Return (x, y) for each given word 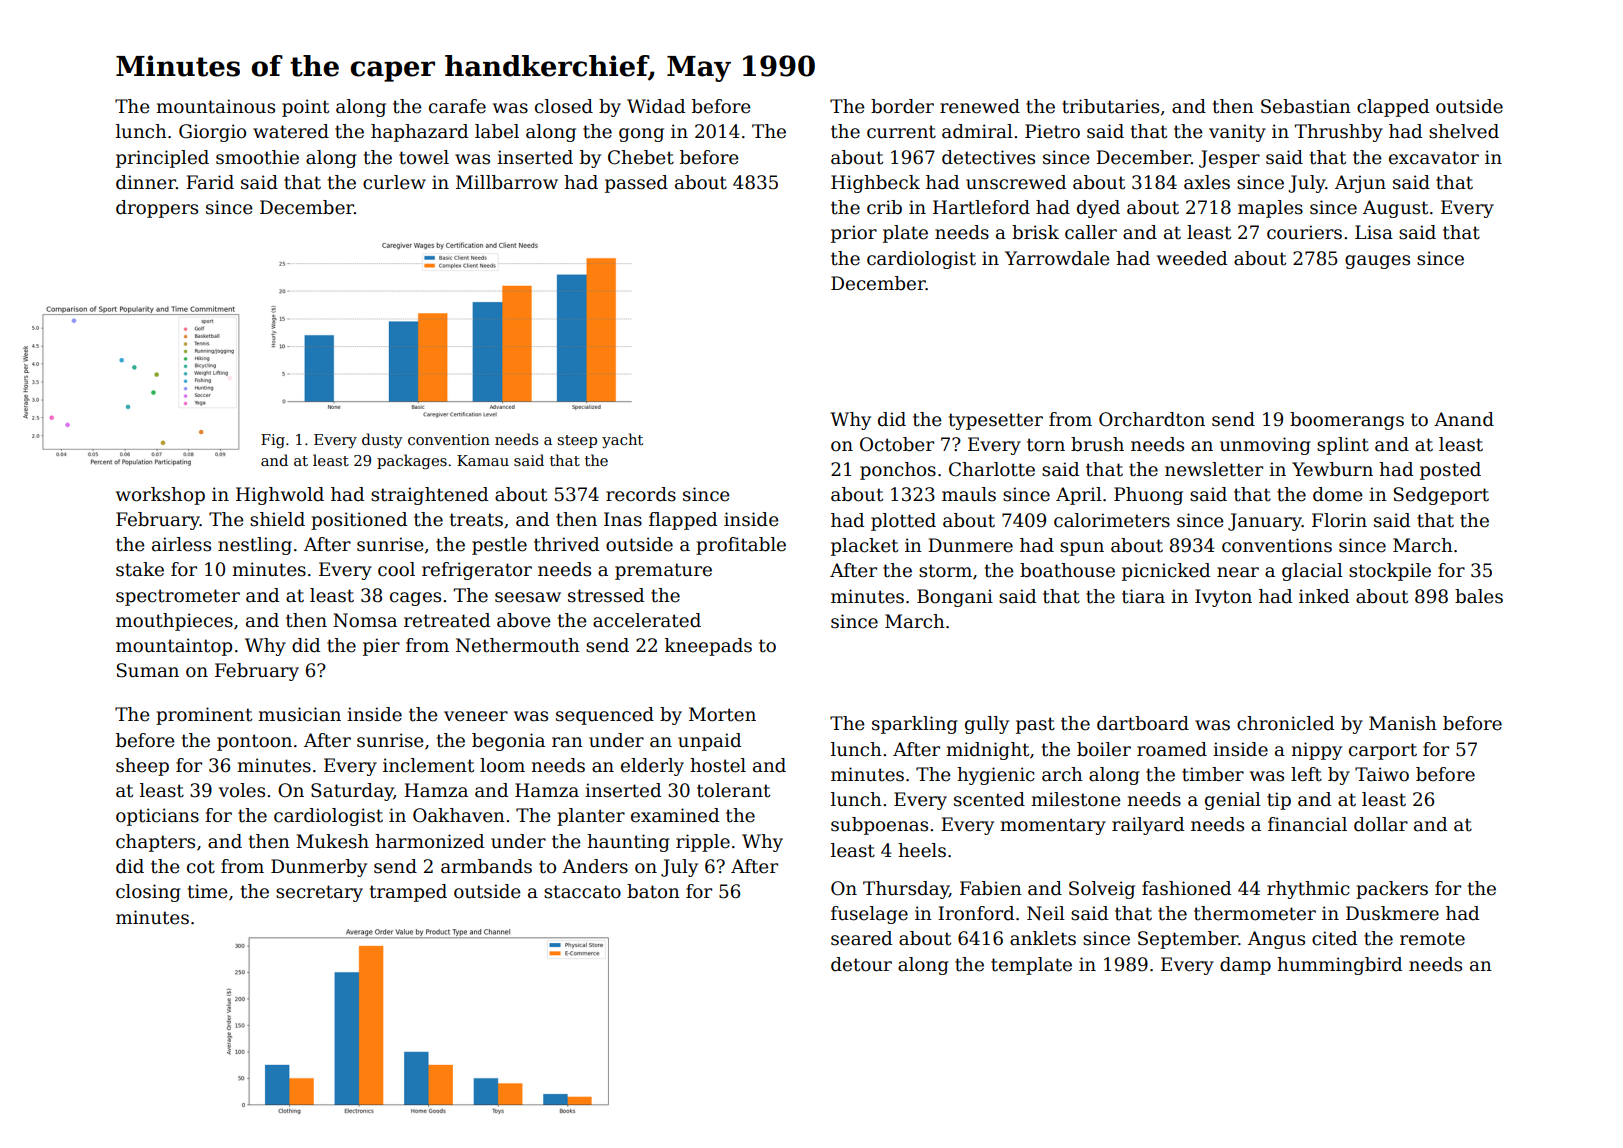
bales (1479, 596)
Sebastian (1306, 106)
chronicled (1285, 723)
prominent (204, 716)
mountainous (215, 106)
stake (140, 569)
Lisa (1374, 232)
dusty (382, 440)
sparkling (915, 725)
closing (148, 893)
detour (861, 964)
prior (854, 234)
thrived (566, 544)
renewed (980, 106)
